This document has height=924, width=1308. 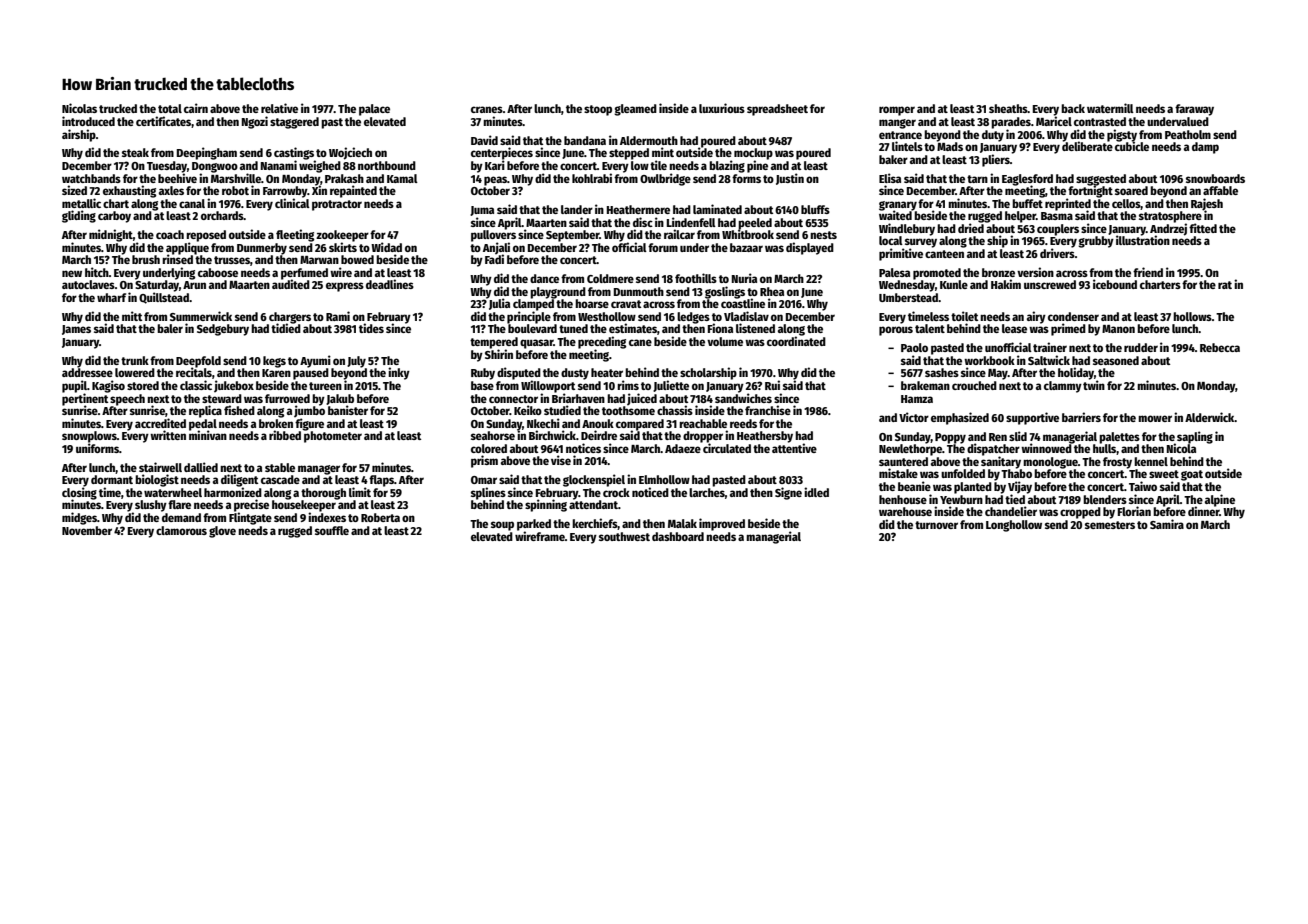 What do you see at coordinates (777, 110) in the document?
I see `spreadsheet` at bounding box center [777, 110].
